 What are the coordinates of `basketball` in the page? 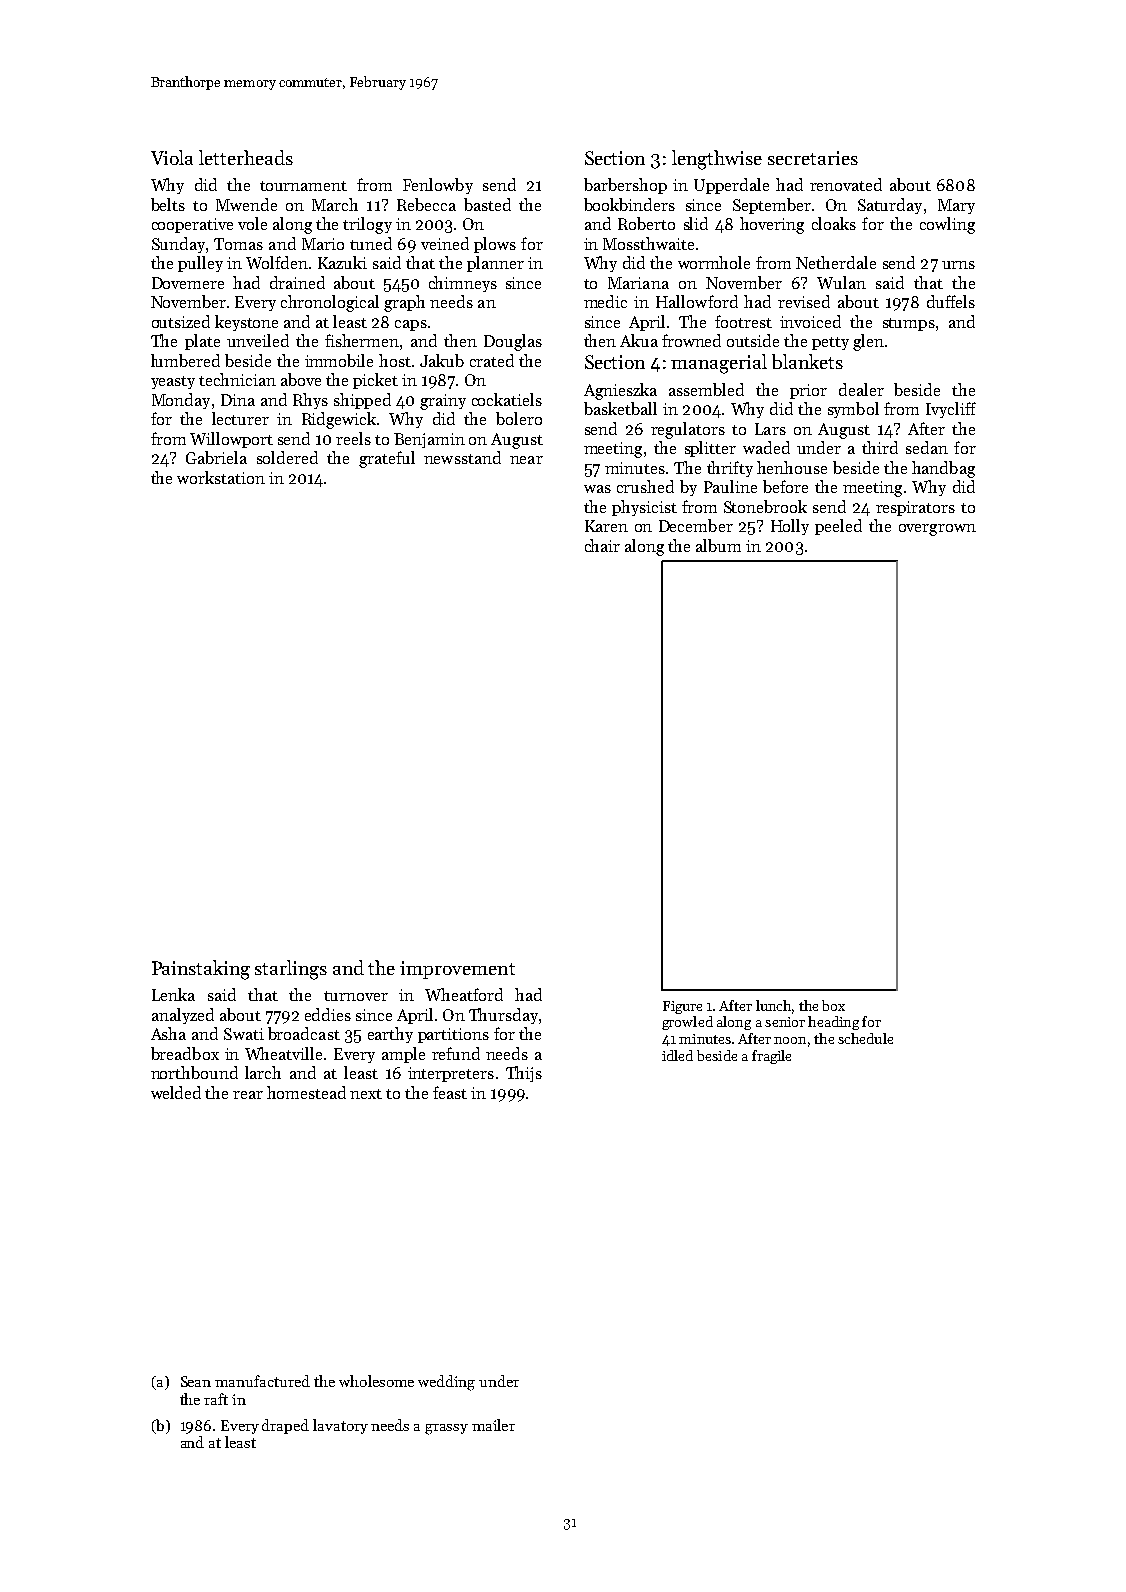 It's located at (620, 408).
